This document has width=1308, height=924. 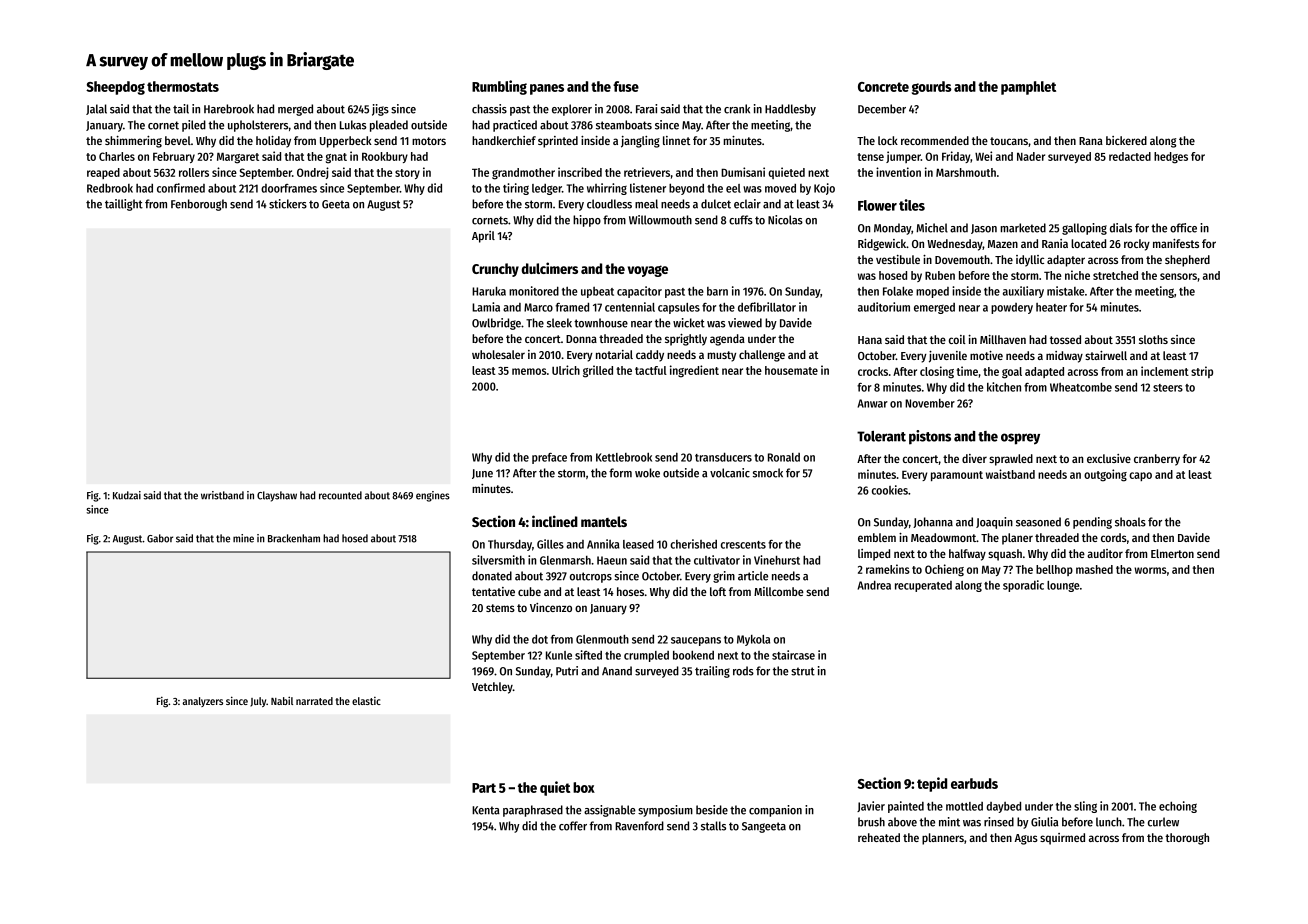 What do you see at coordinates (489, 291) in the document?
I see `Haruka` at bounding box center [489, 291].
